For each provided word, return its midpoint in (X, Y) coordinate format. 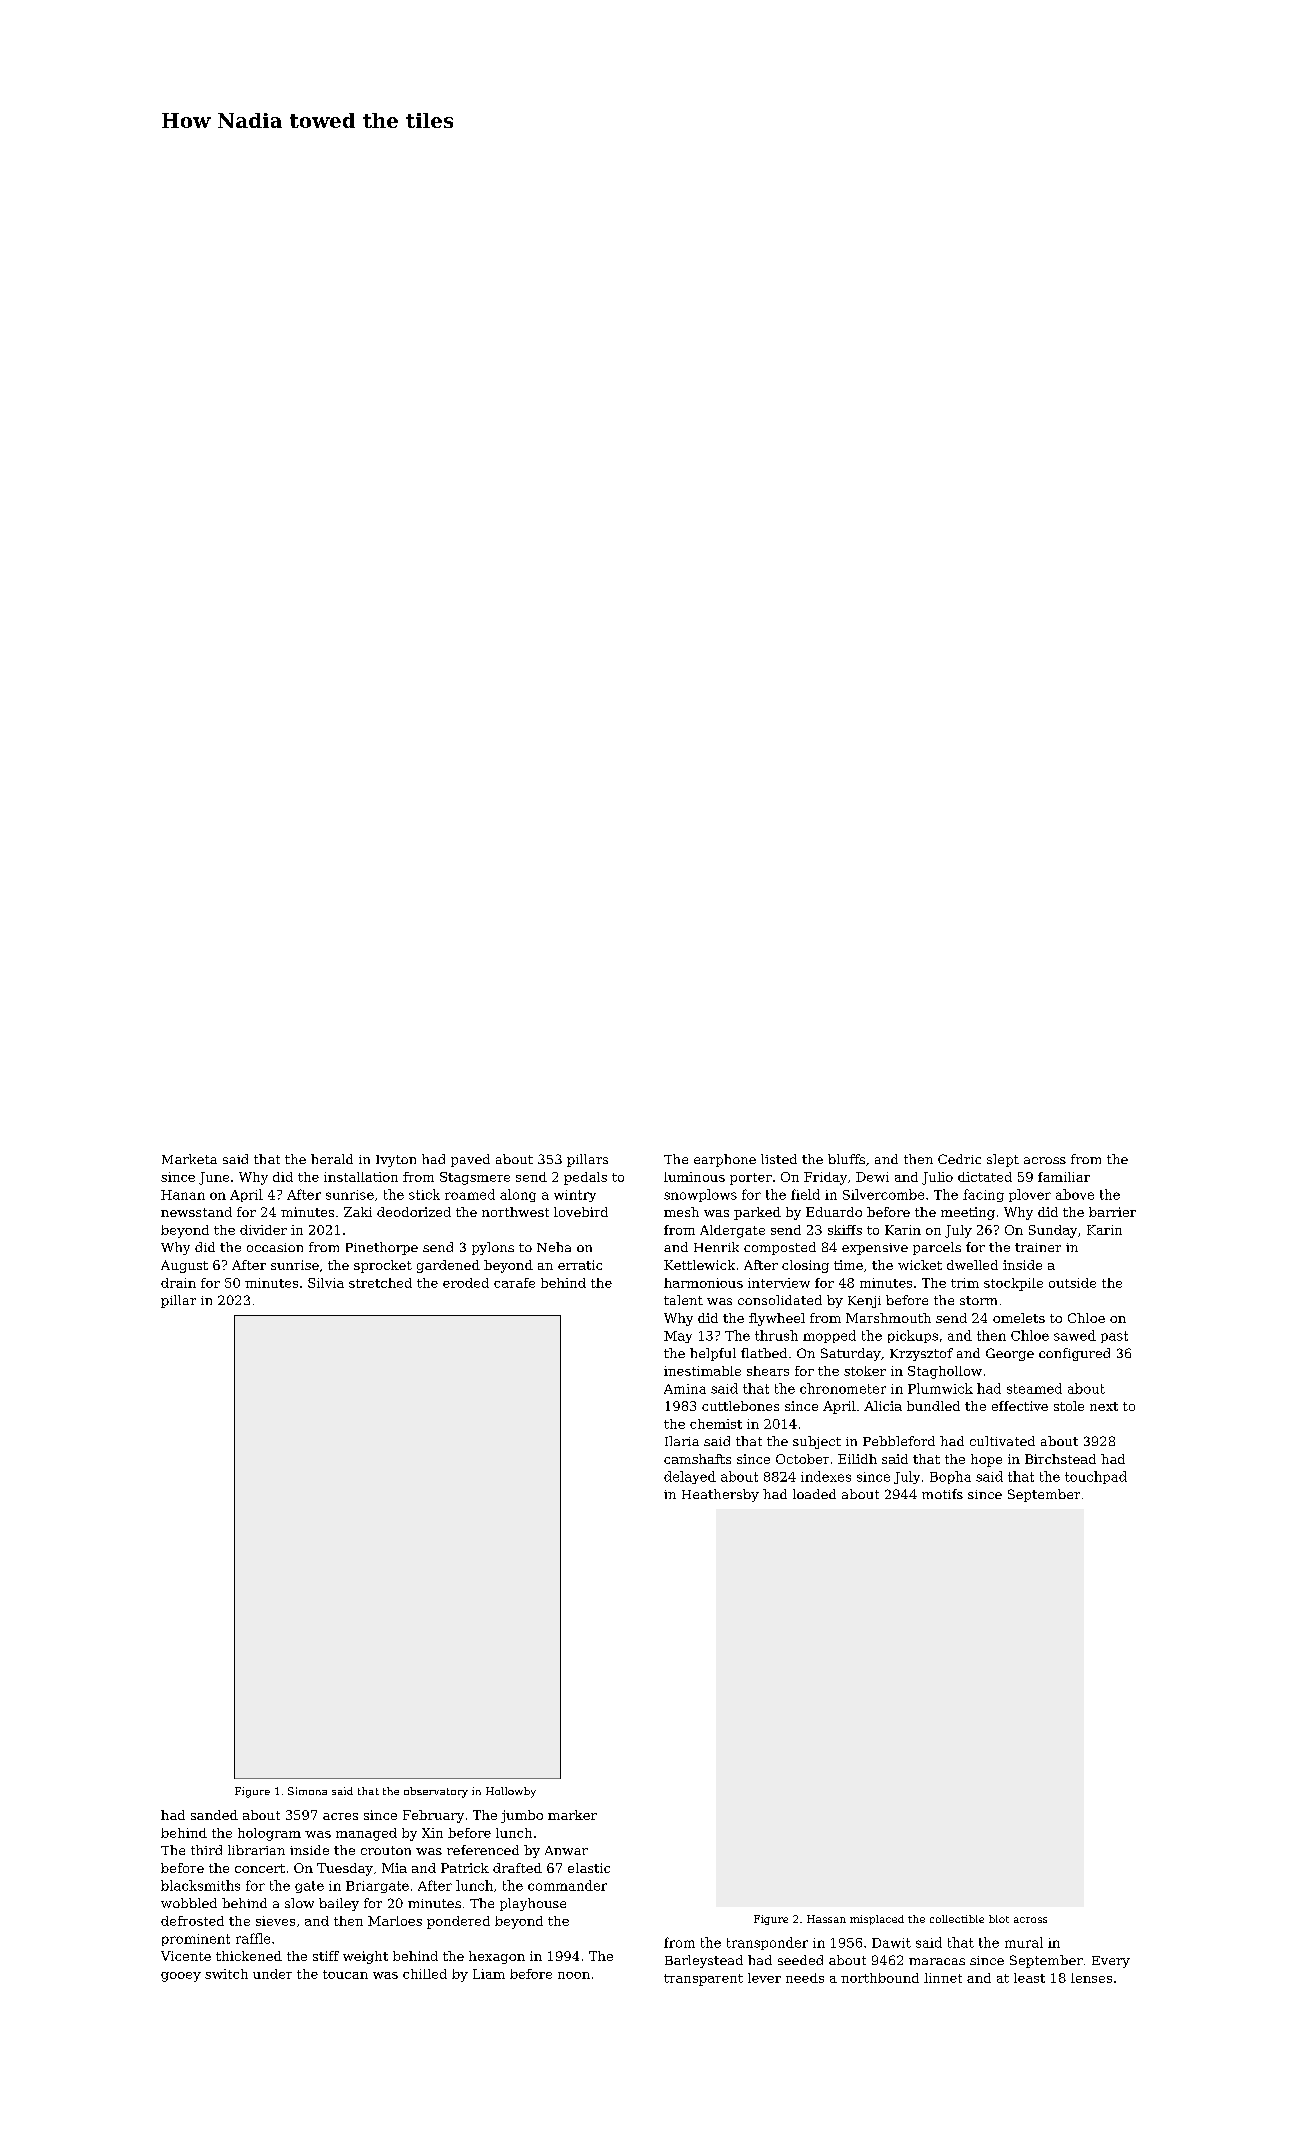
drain (178, 1283)
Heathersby (720, 1495)
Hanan (183, 1195)
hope (986, 1460)
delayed (690, 1477)
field (805, 1194)
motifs (942, 1494)
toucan (345, 1974)
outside (1072, 1283)
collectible (957, 1919)
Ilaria (682, 1441)
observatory (436, 1792)
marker (572, 1815)
